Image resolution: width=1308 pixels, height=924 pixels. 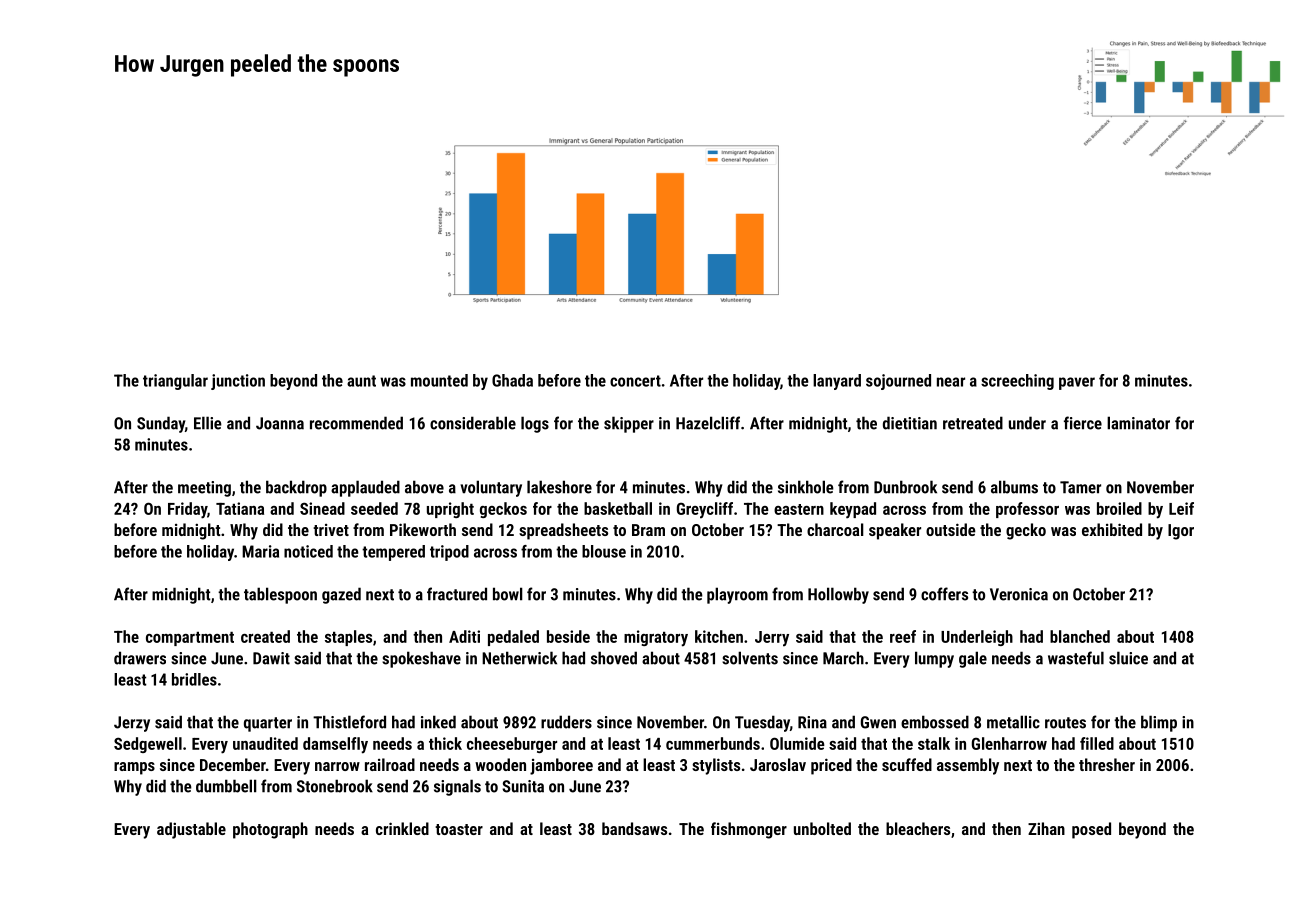 I want to click on crinkled, so click(x=402, y=828).
